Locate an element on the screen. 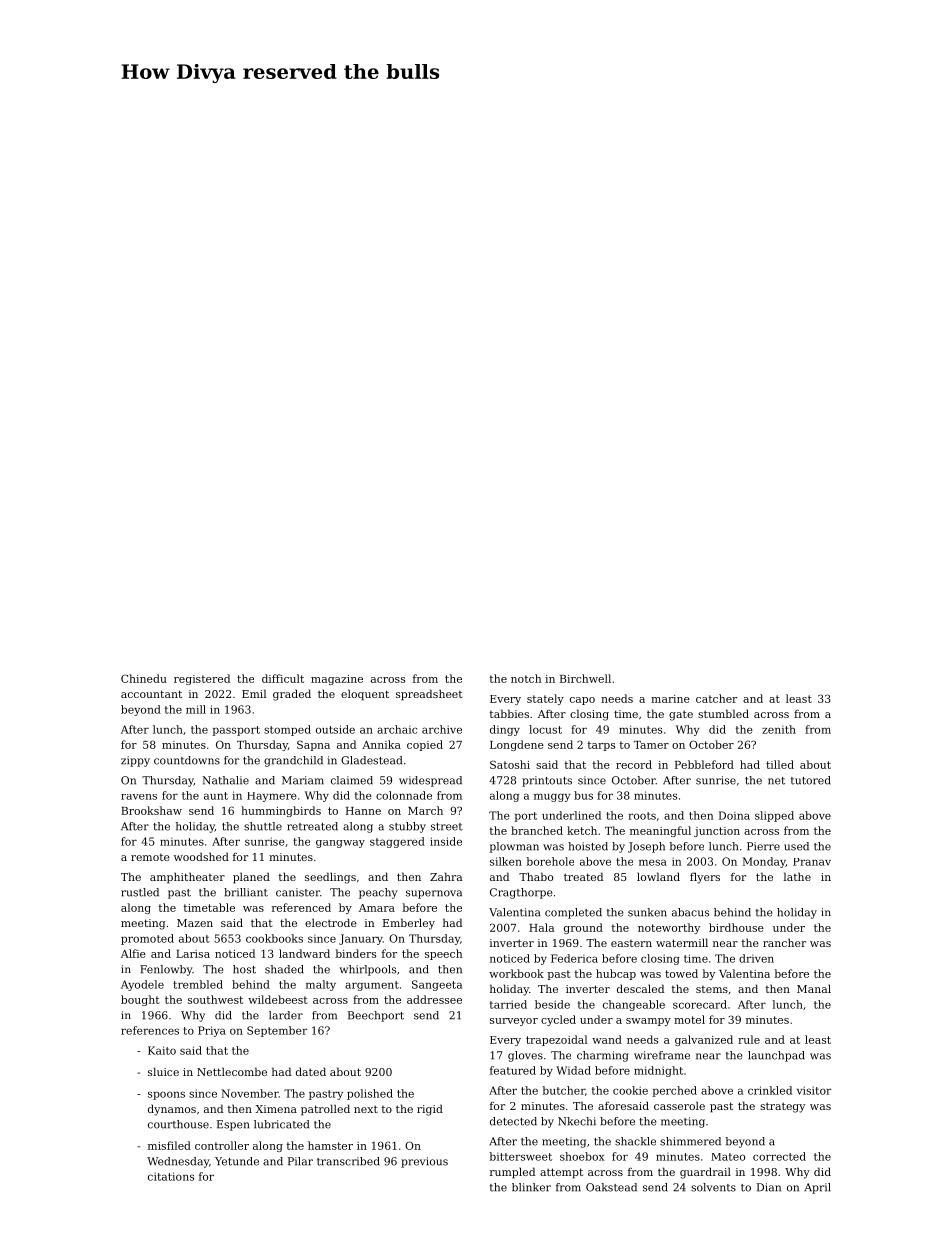 This screenshot has width=952, height=1233. remote is located at coordinates (150, 857).
